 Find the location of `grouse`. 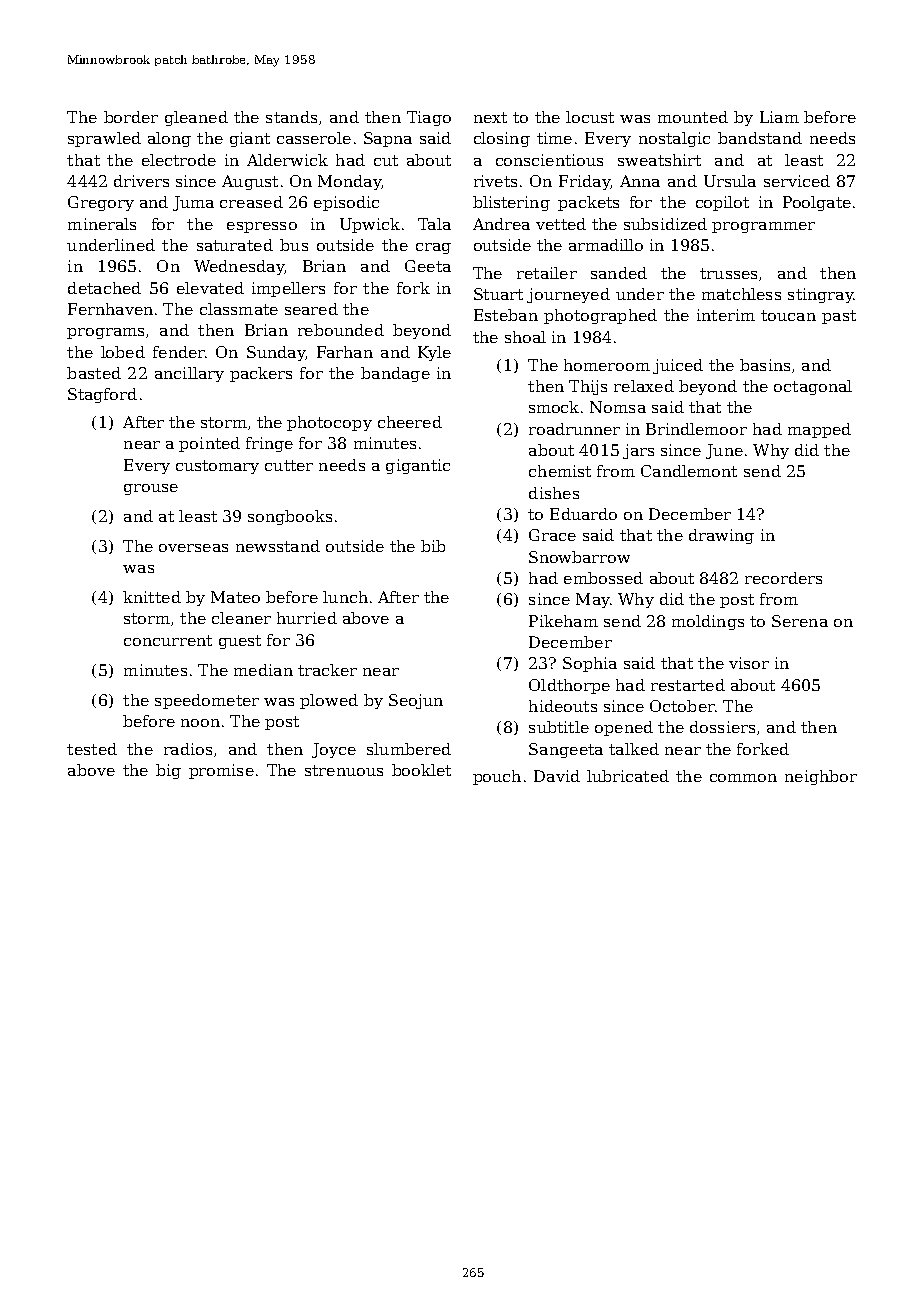

grouse is located at coordinates (151, 489).
